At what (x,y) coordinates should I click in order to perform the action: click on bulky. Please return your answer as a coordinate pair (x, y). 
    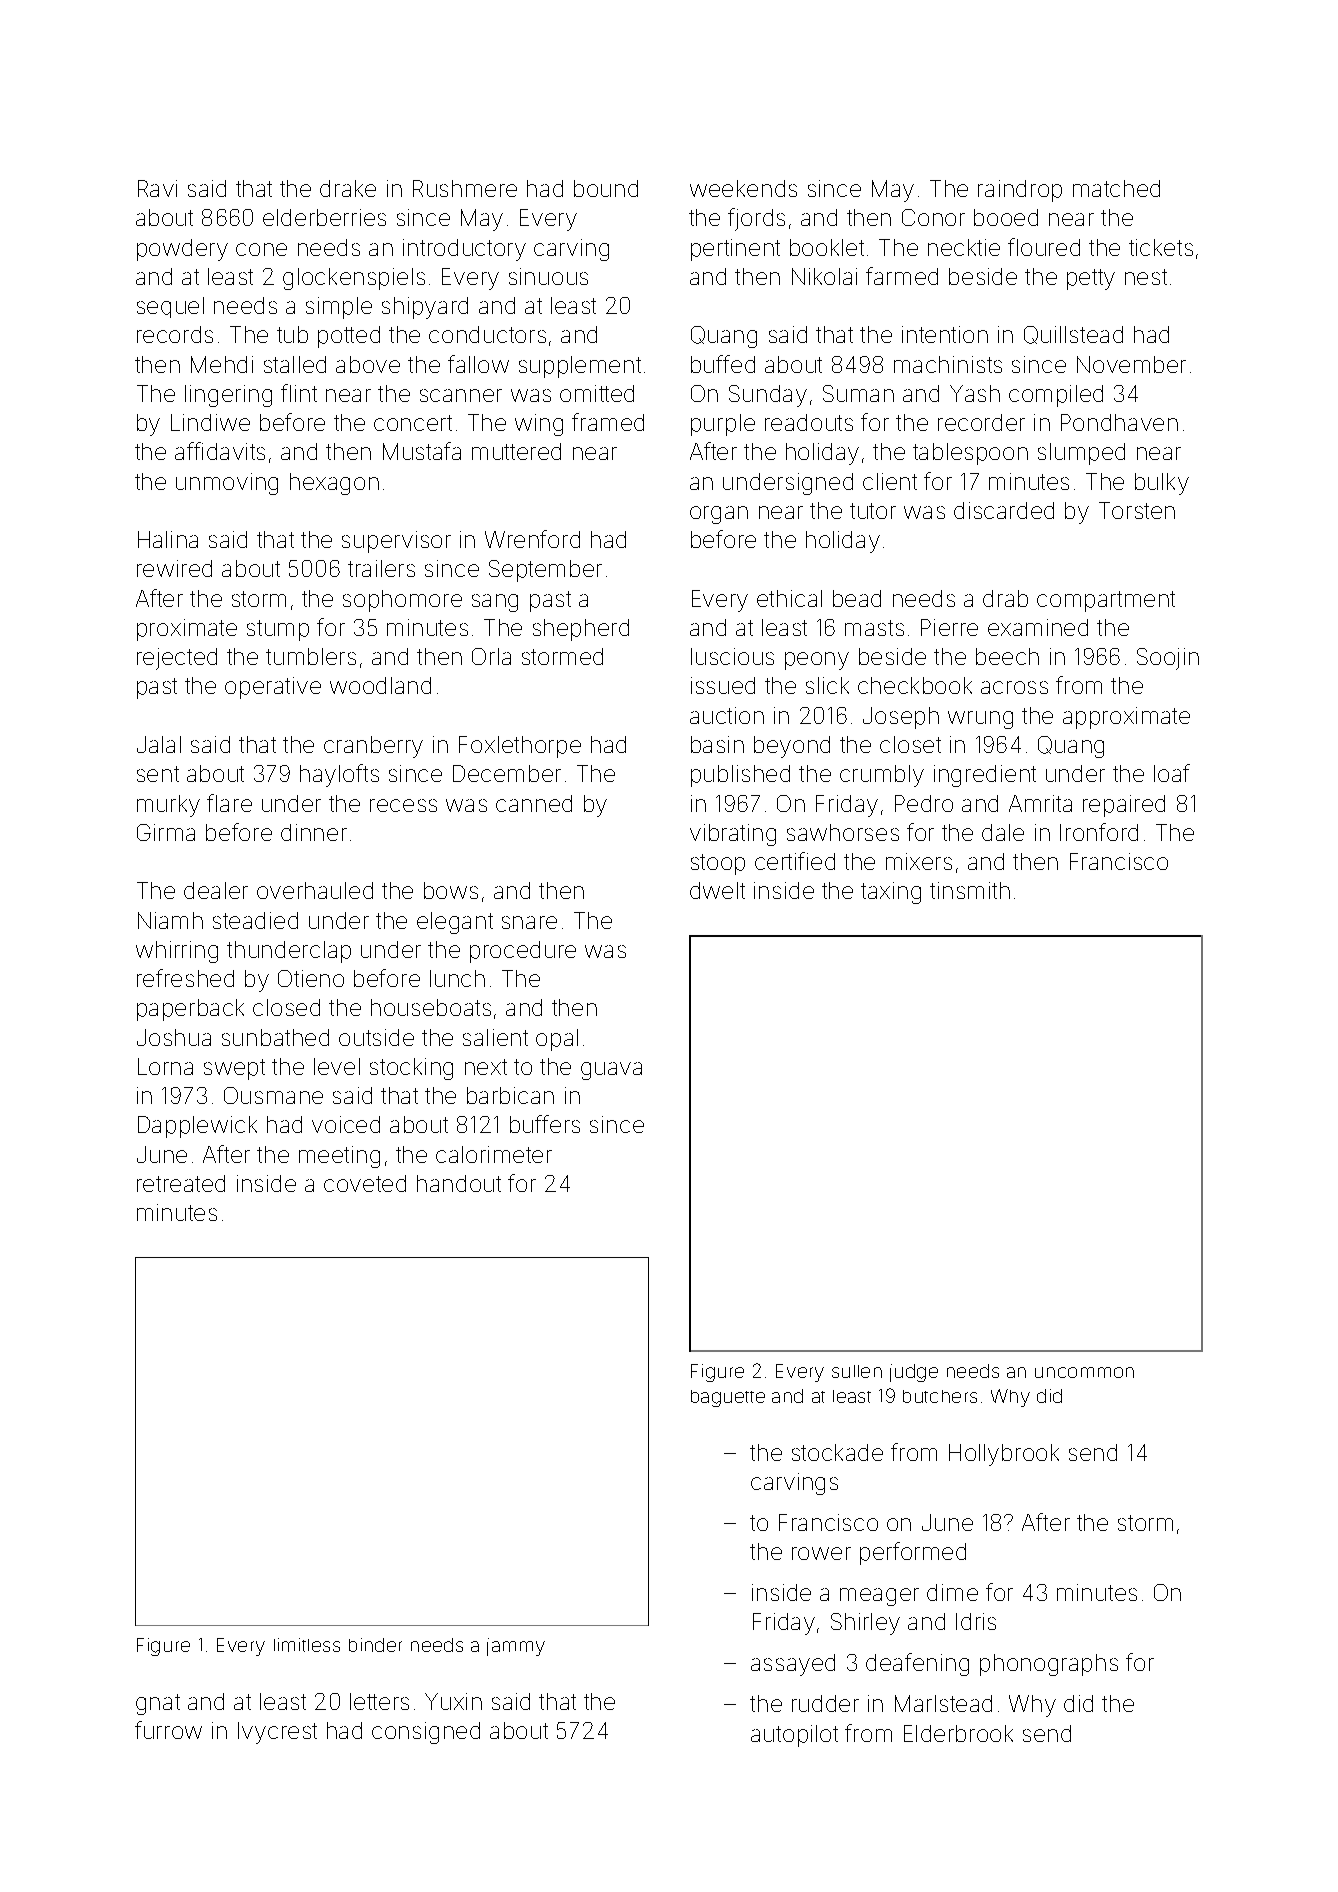
    Looking at the image, I should click on (1162, 484).
